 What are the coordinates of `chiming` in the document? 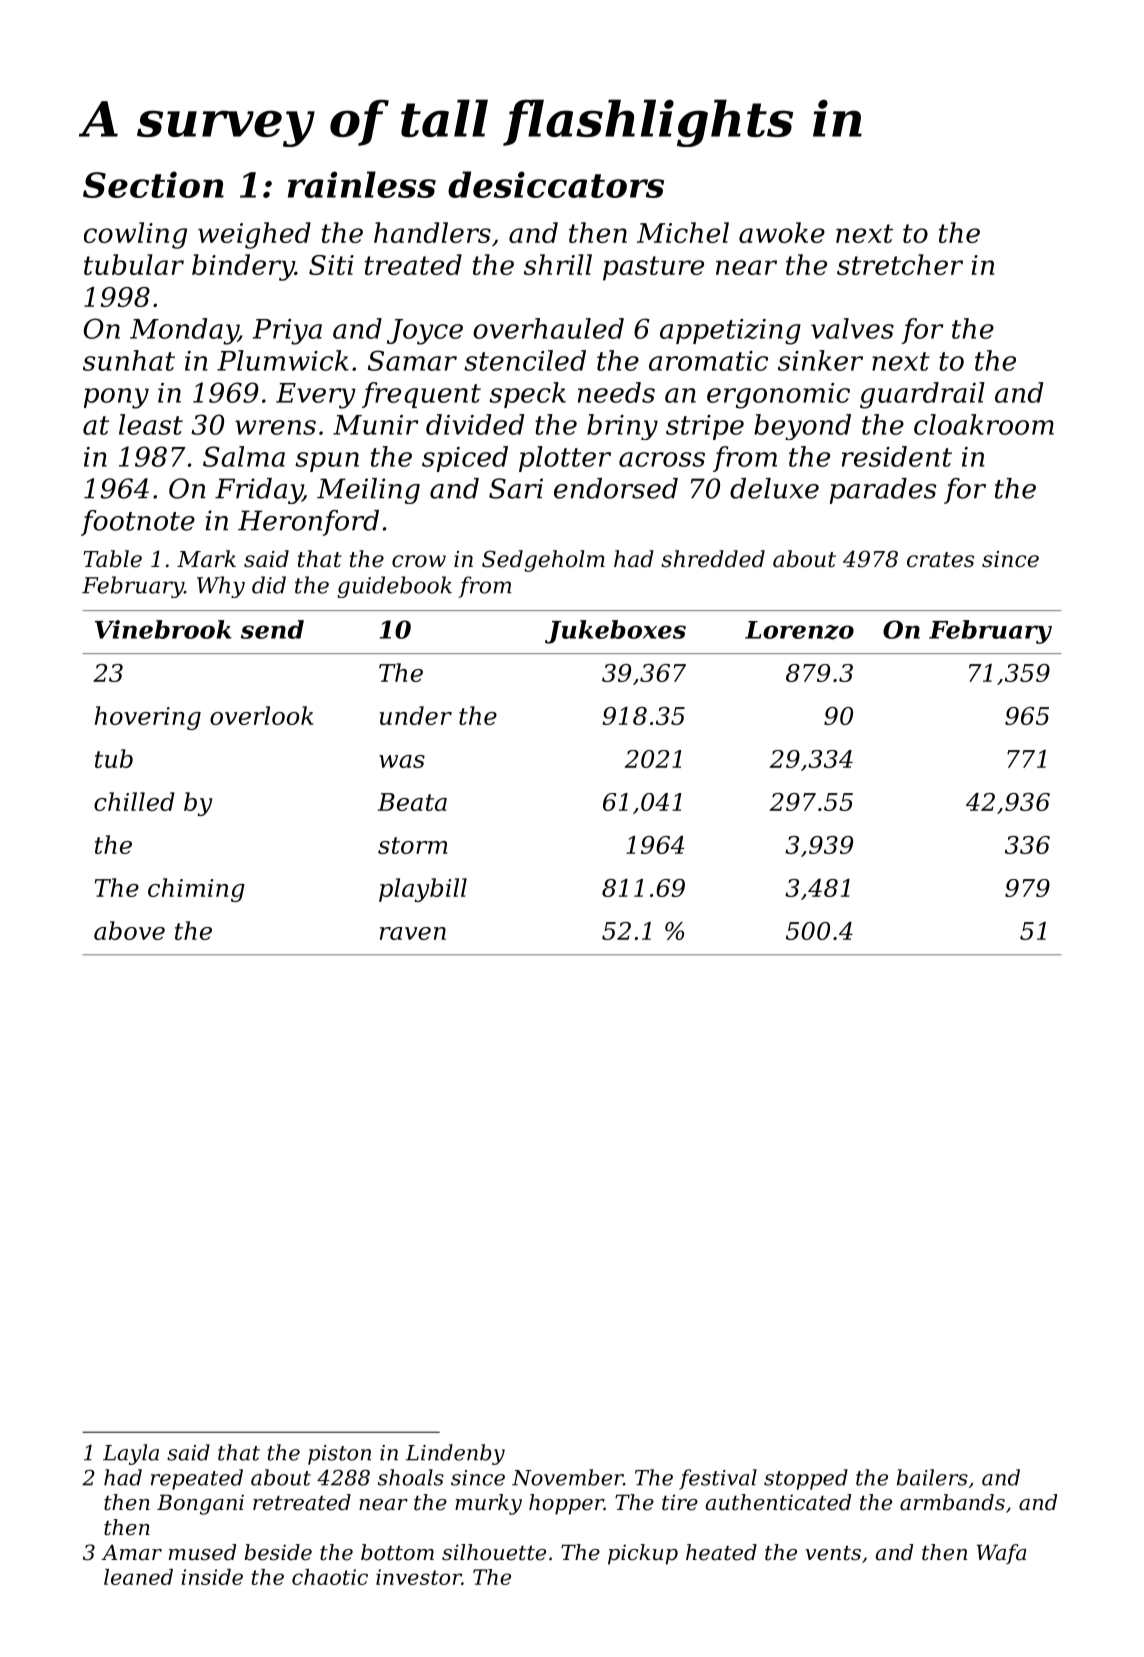 It's located at (196, 890).
